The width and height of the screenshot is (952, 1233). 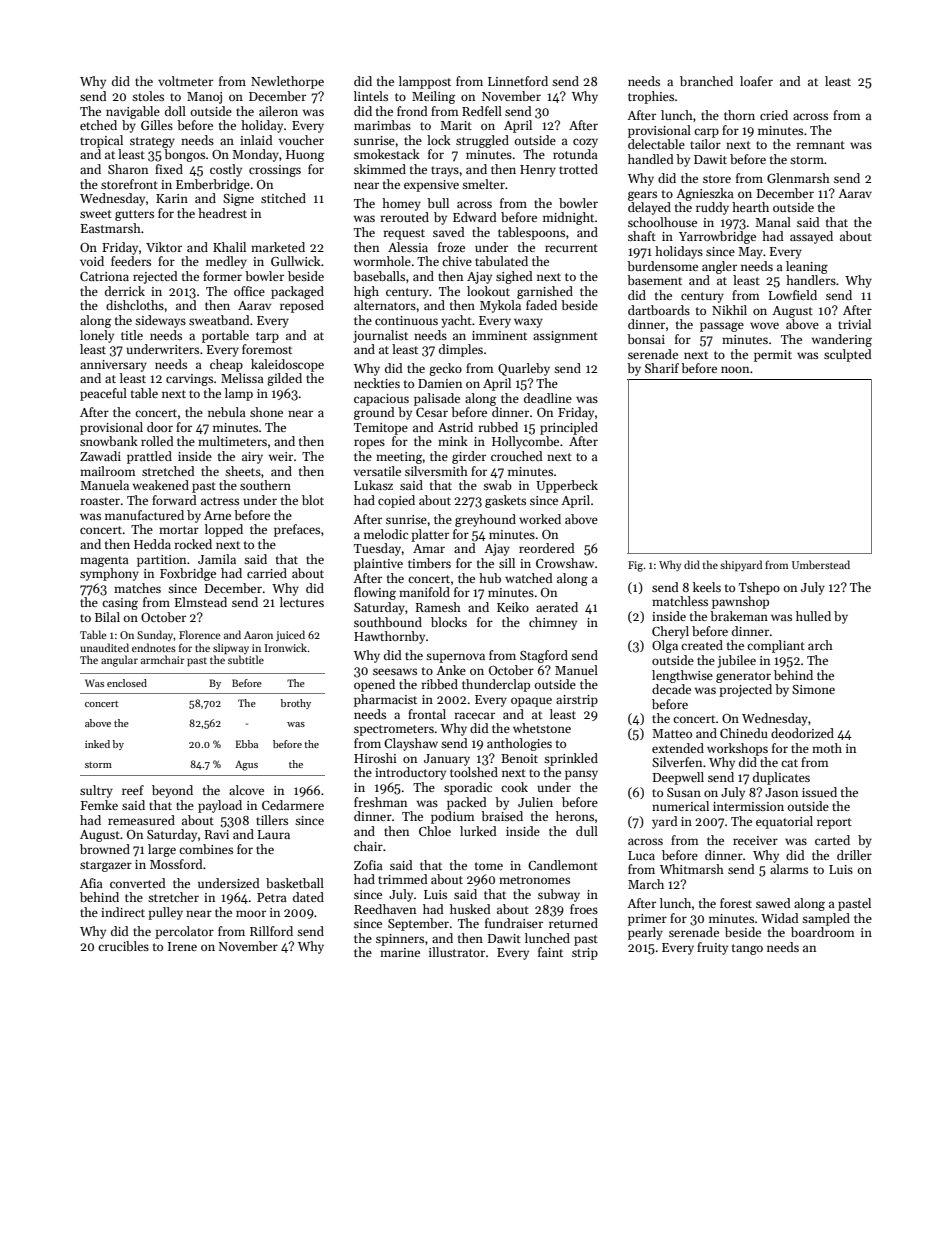 What do you see at coordinates (528, 323) in the screenshot?
I see `waxy` at bounding box center [528, 323].
